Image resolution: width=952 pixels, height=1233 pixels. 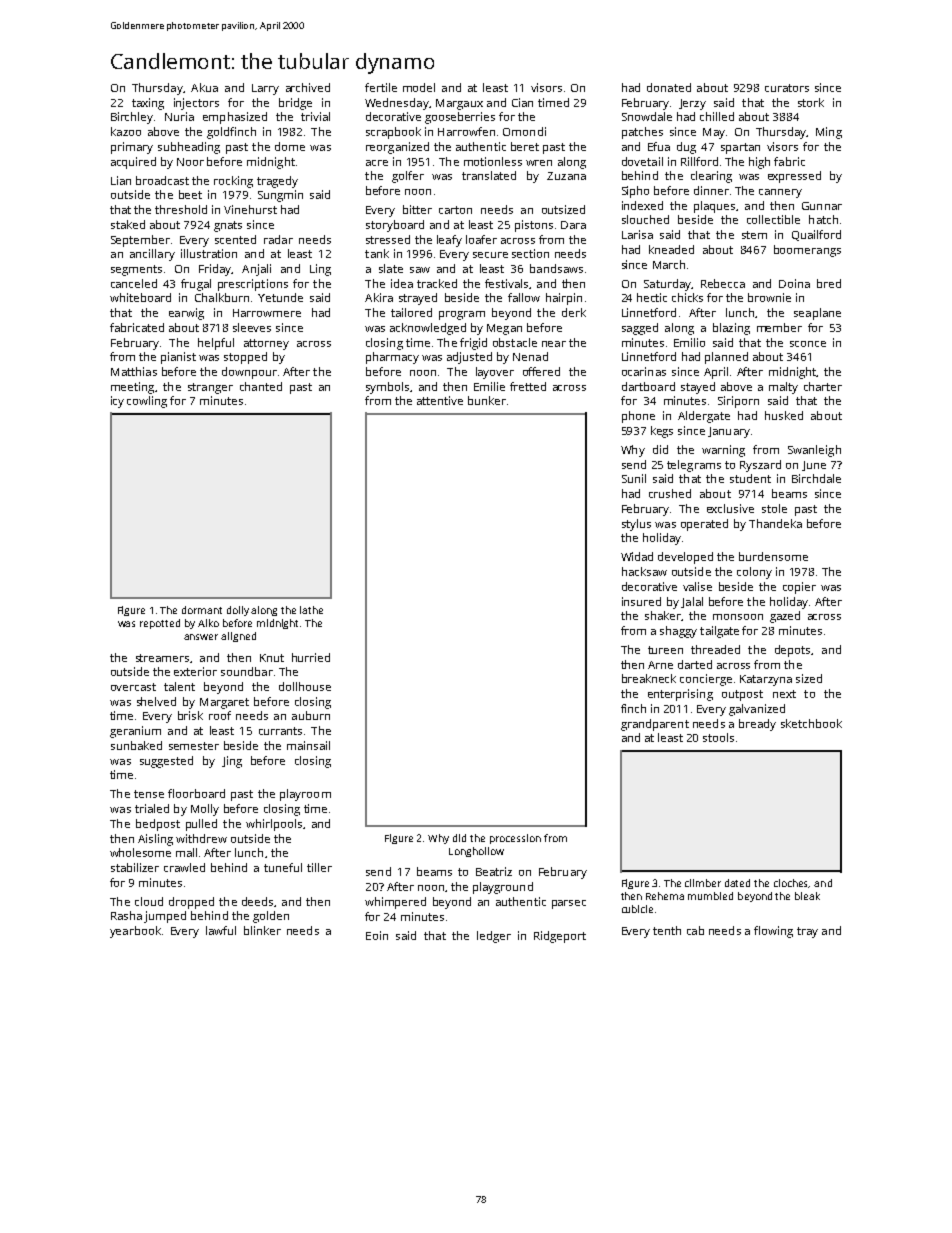 What do you see at coordinates (311, 610) in the document?
I see `lathe` at bounding box center [311, 610].
